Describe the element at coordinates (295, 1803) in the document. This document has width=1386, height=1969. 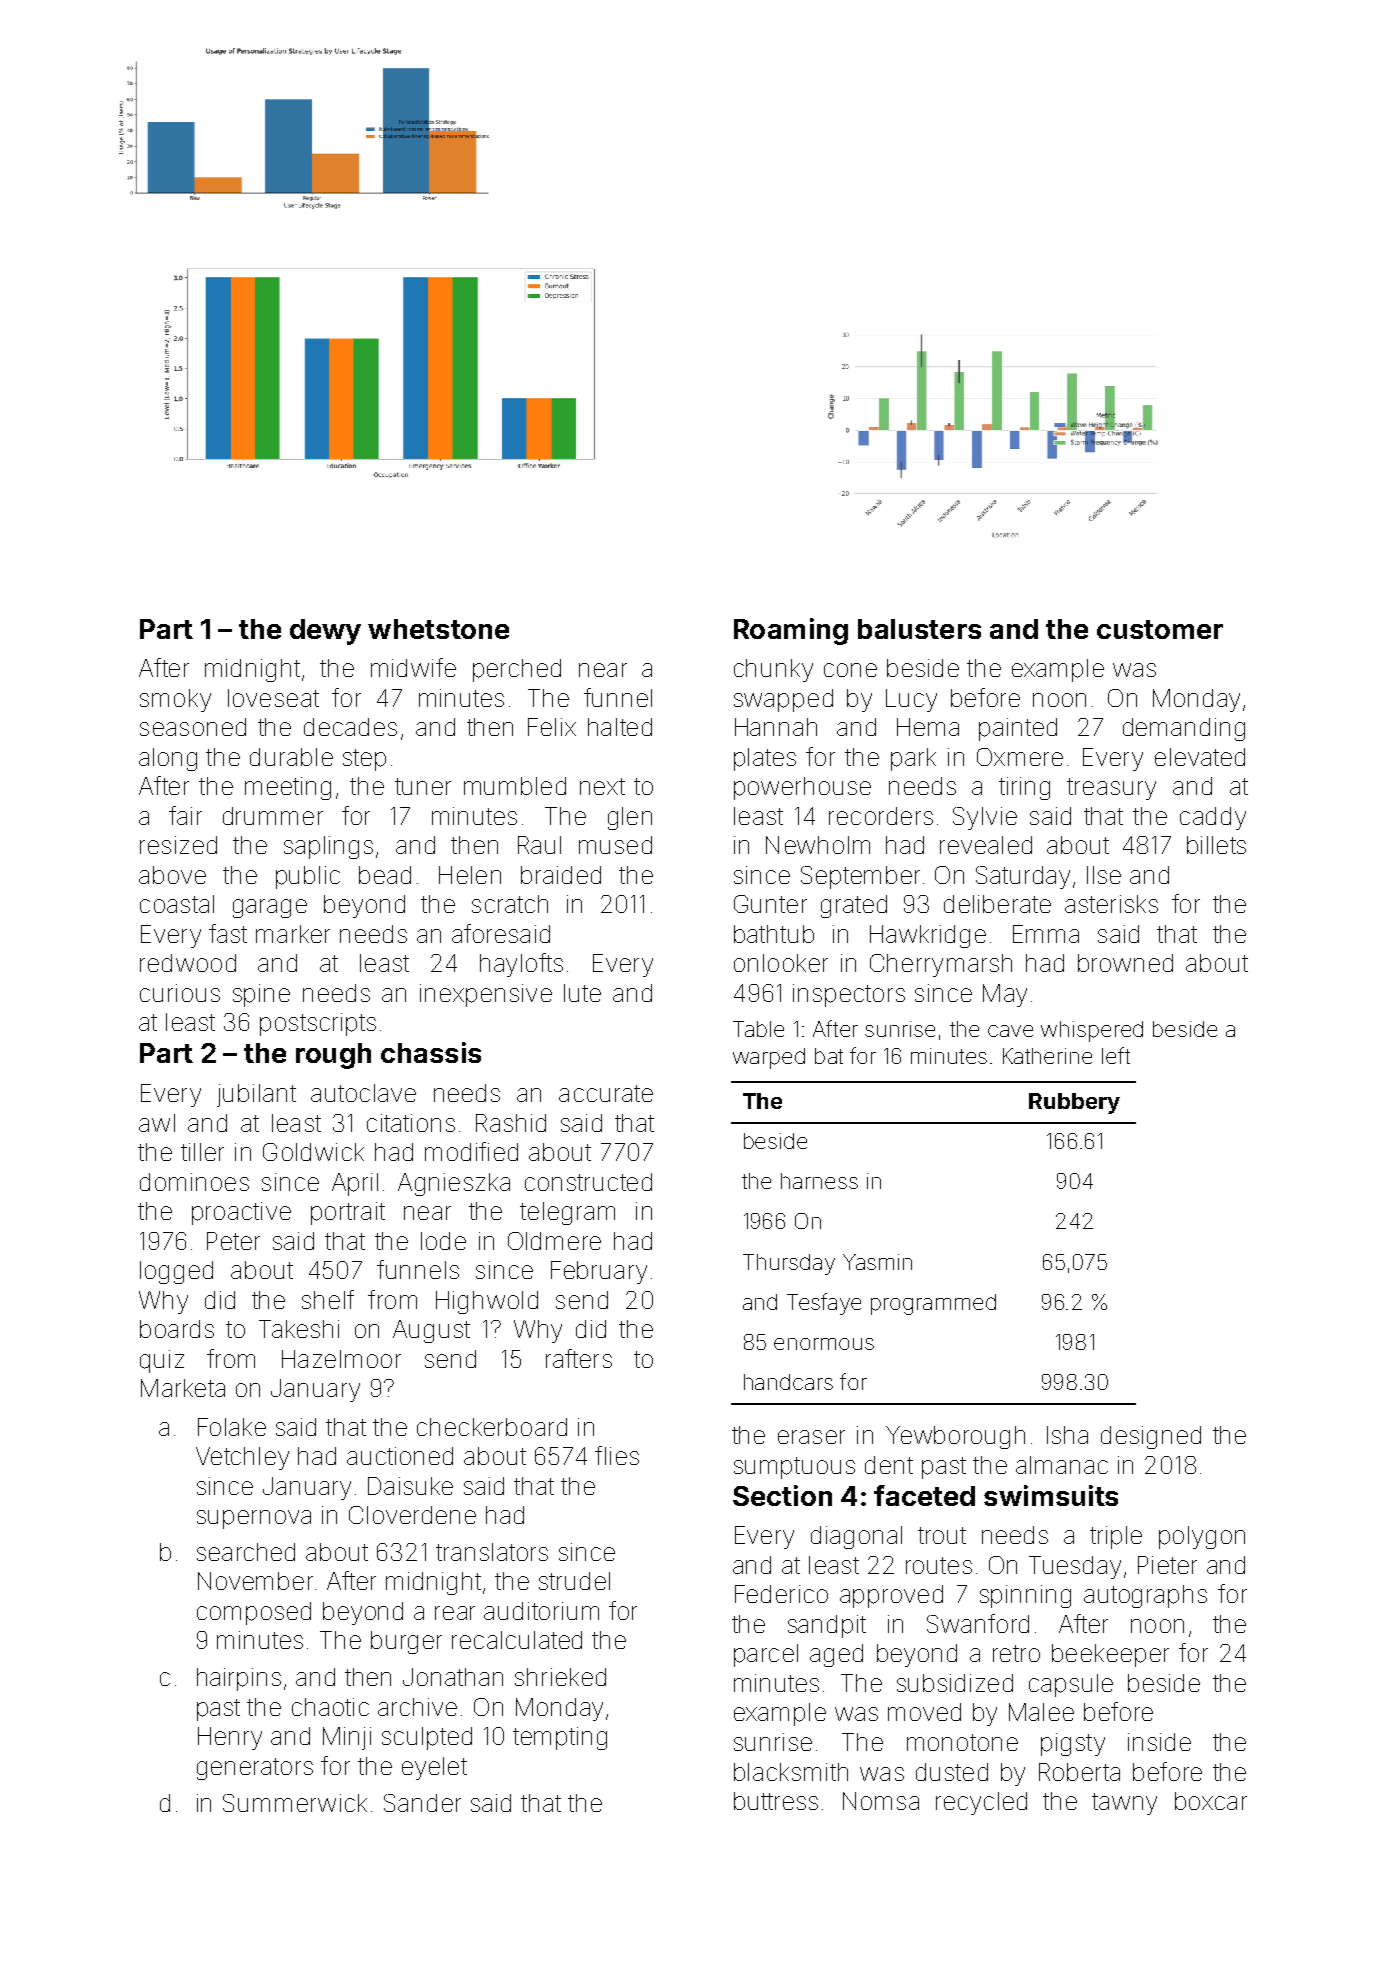
I see `Summerwick` at that location.
